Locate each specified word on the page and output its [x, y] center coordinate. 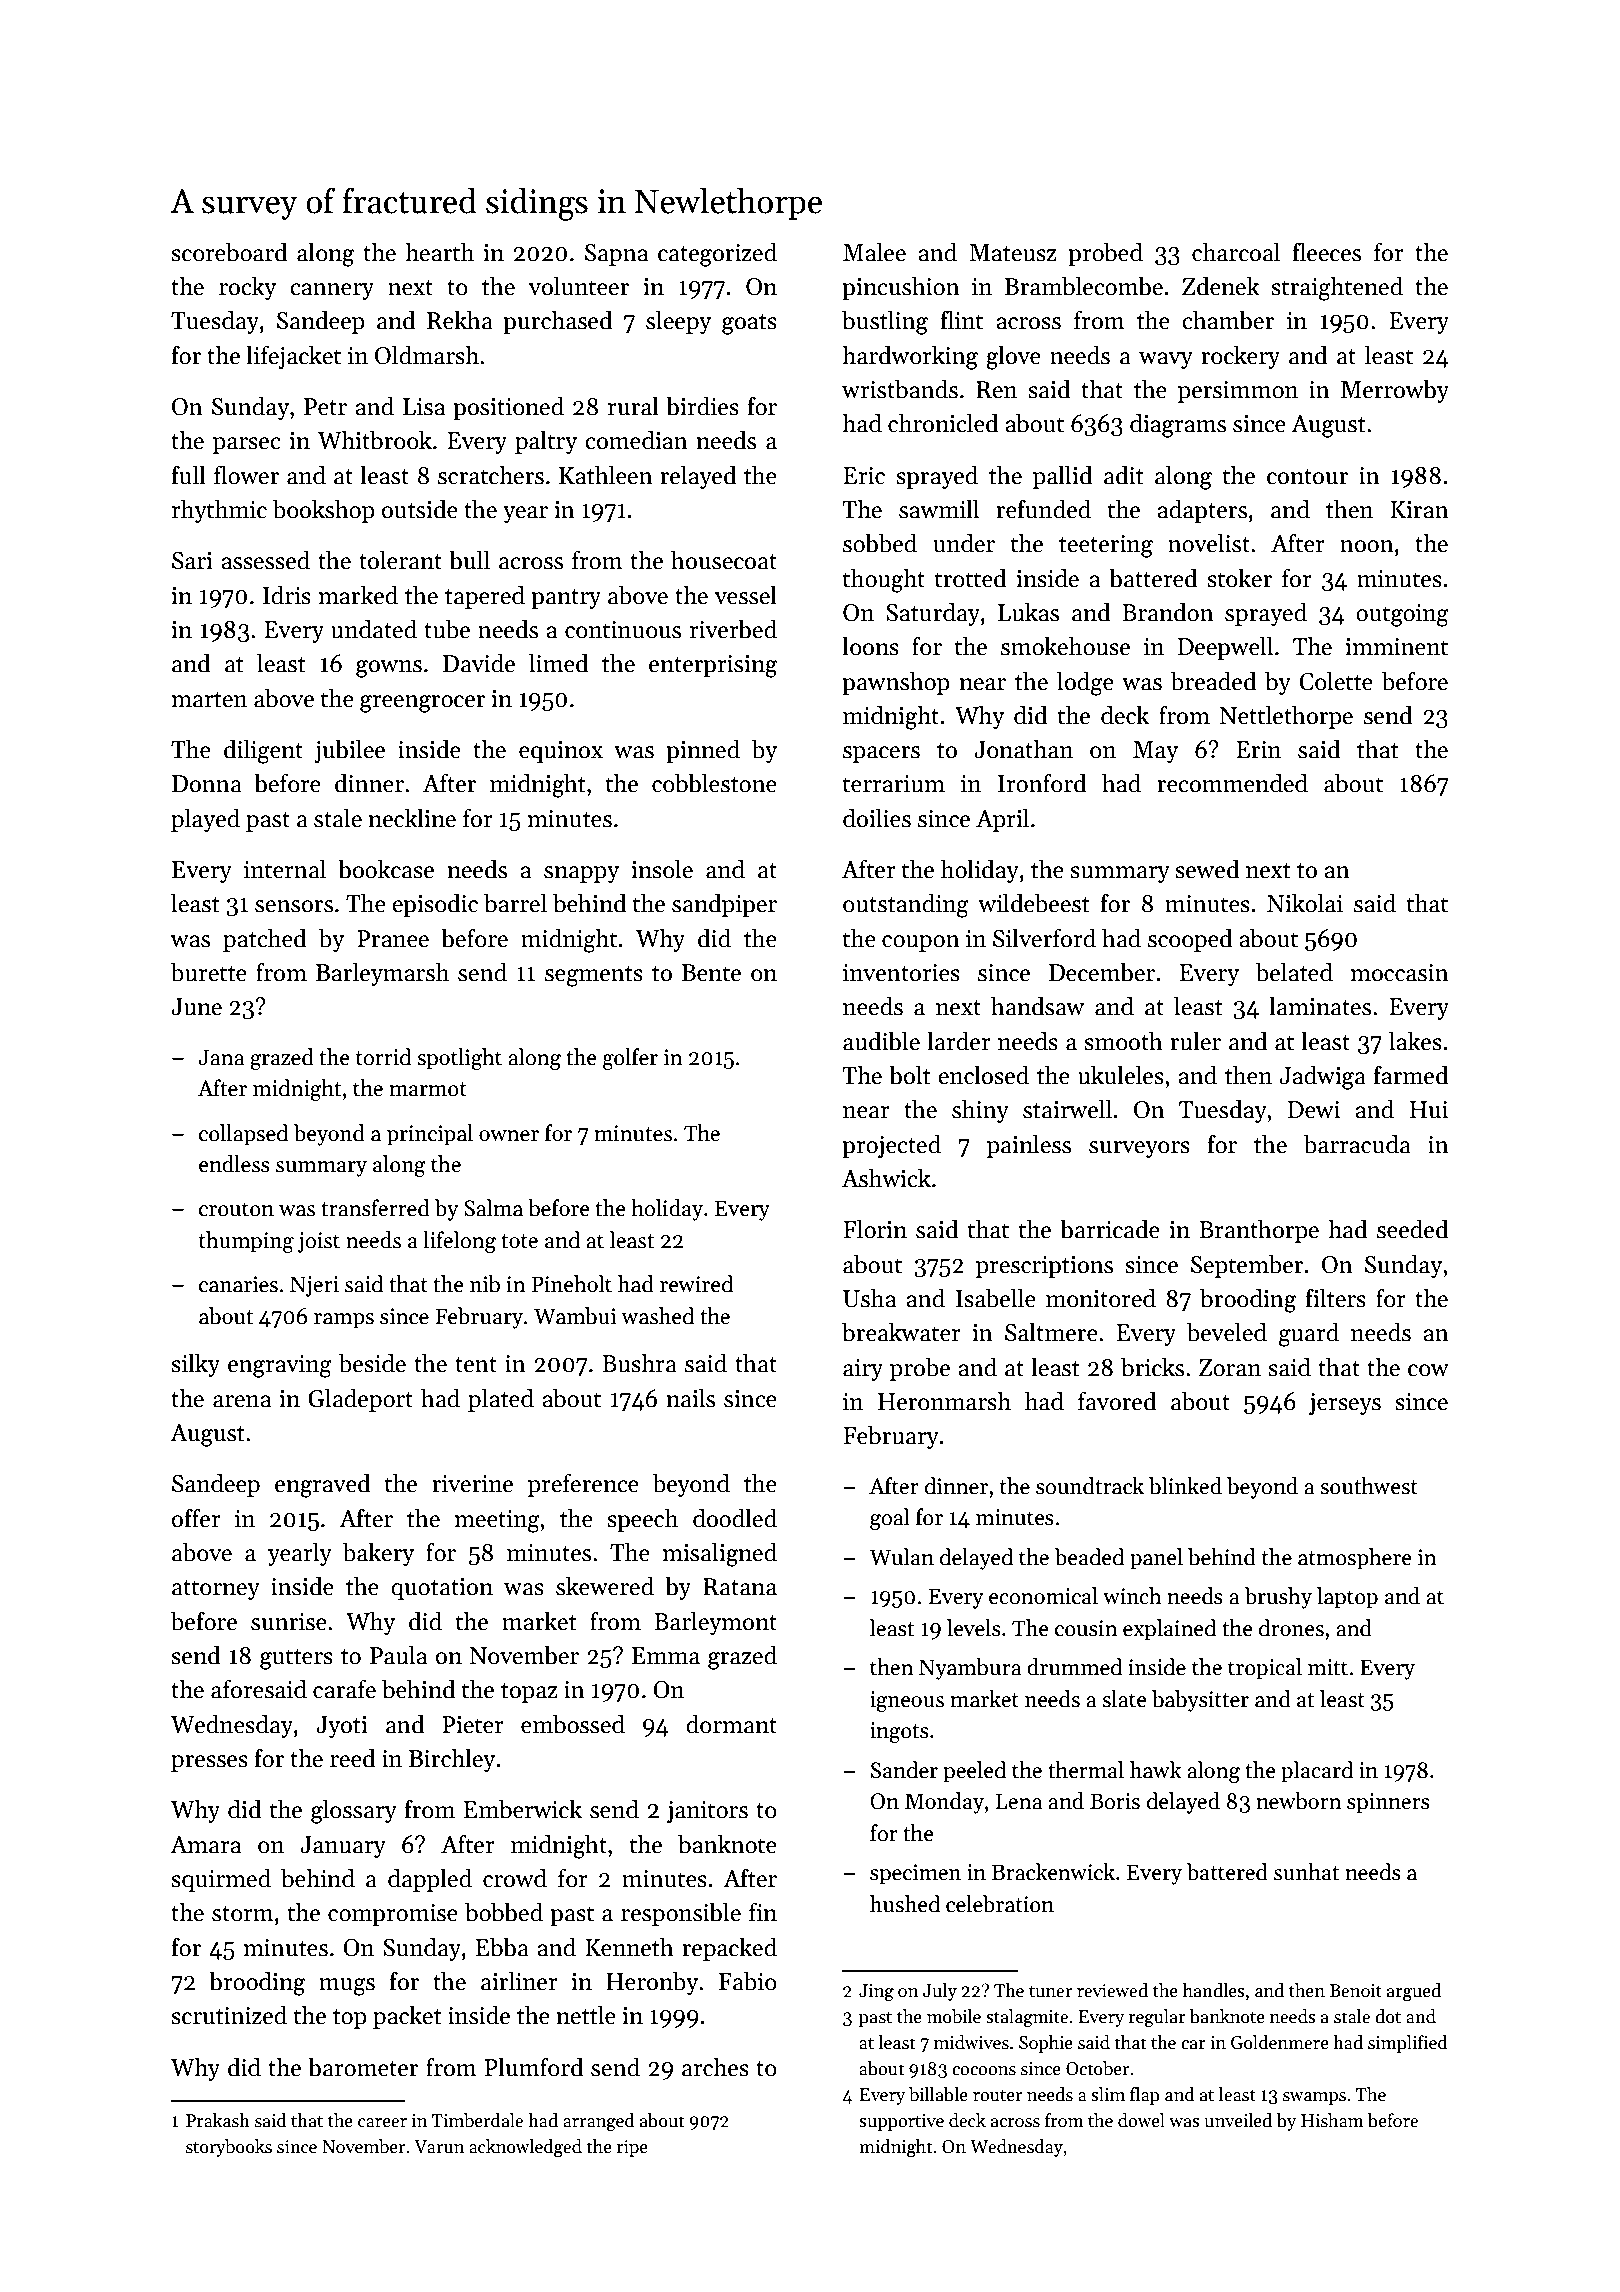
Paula [398, 1655]
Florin [875, 1229]
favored [1117, 1401]
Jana [221, 1057]
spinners [1388, 1803]
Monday [944, 1803]
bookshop [323, 511]
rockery [1240, 357]
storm [243, 1914]
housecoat [724, 560]
